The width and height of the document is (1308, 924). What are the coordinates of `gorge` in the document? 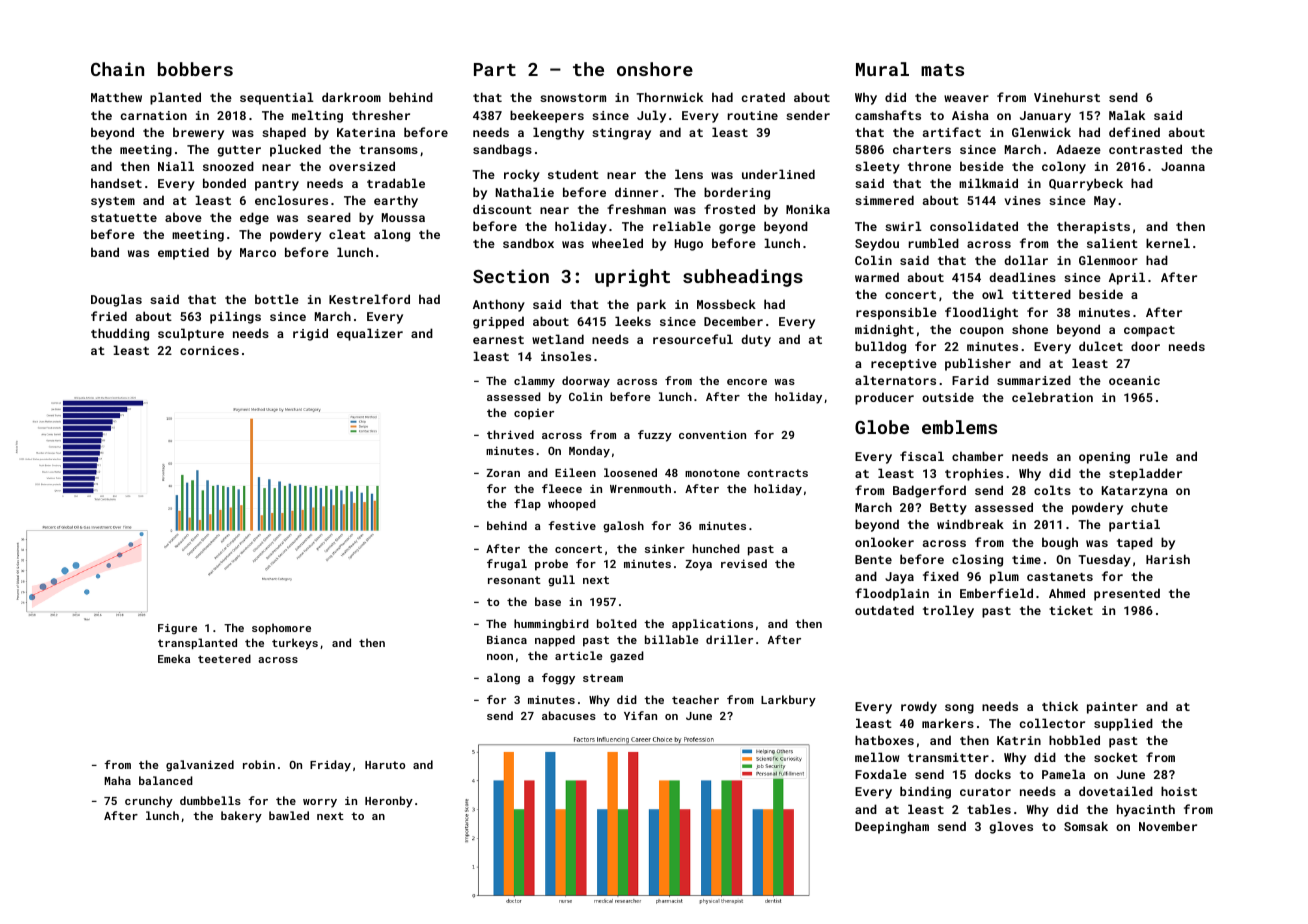 It's located at (737, 229).
